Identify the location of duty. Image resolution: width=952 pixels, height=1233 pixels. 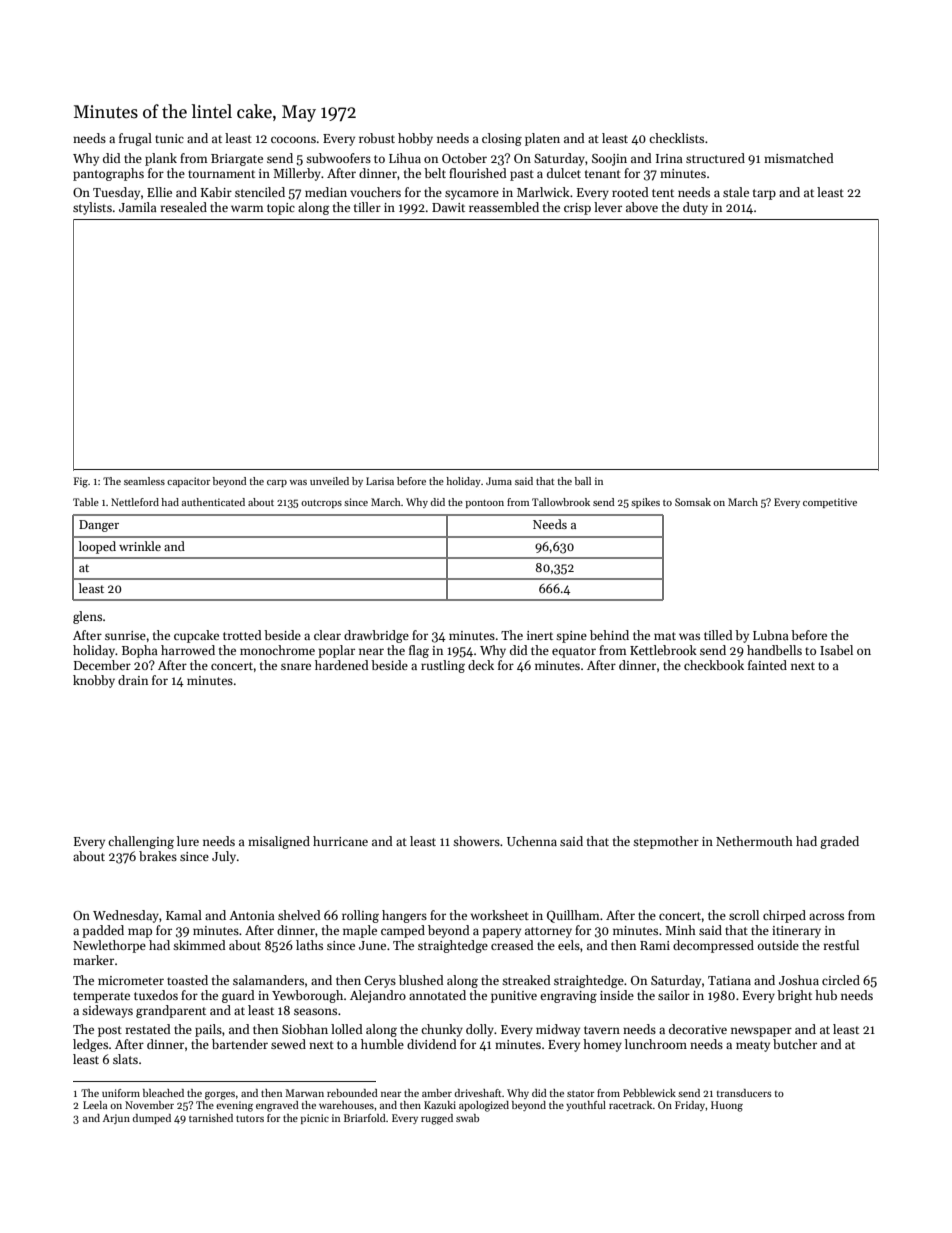
(695, 208).
